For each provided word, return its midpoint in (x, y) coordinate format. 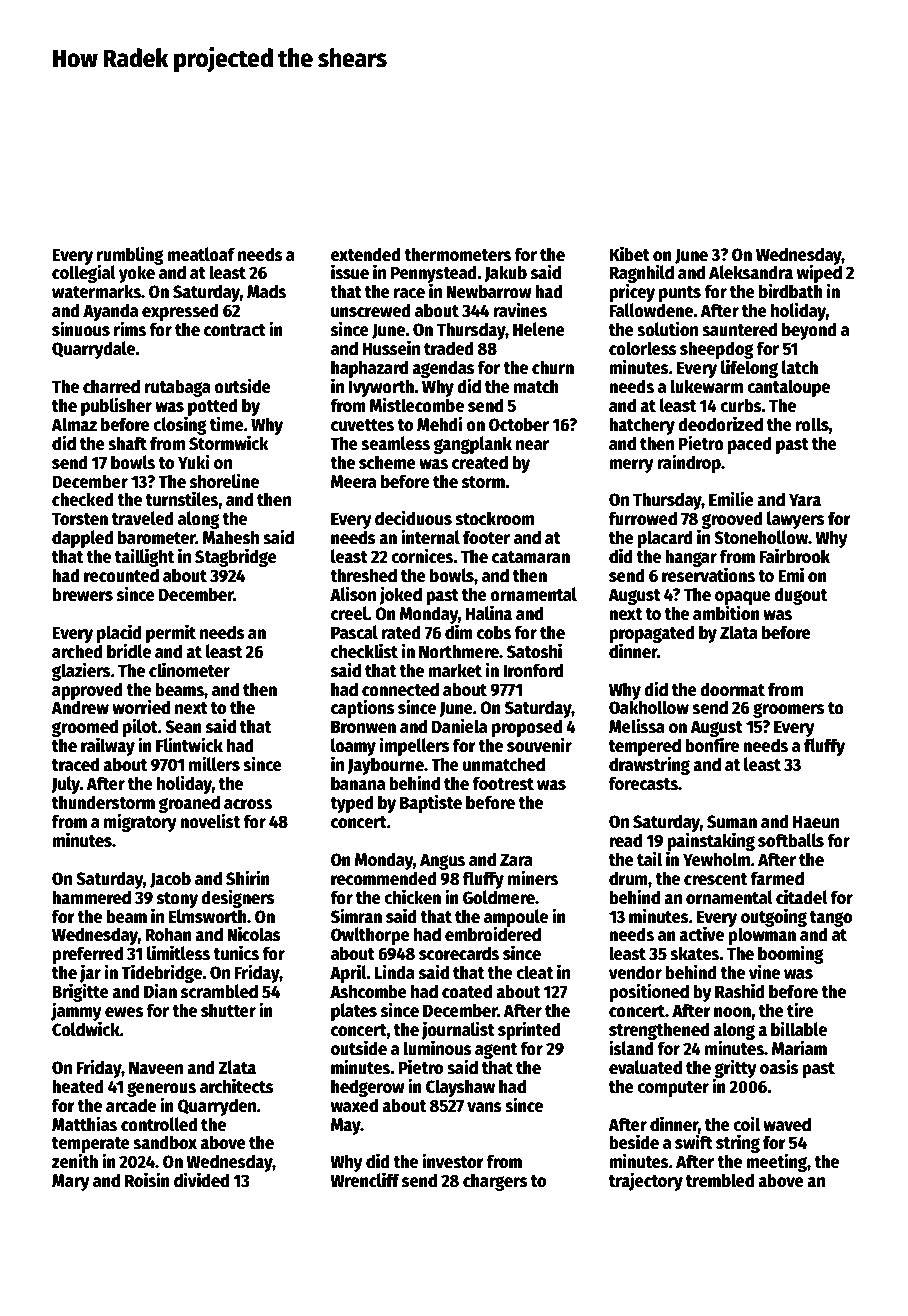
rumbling (130, 255)
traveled (143, 518)
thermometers (457, 254)
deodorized (720, 424)
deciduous (413, 518)
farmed (777, 878)
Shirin (248, 878)
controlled (159, 1124)
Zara (516, 860)
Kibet (629, 254)
